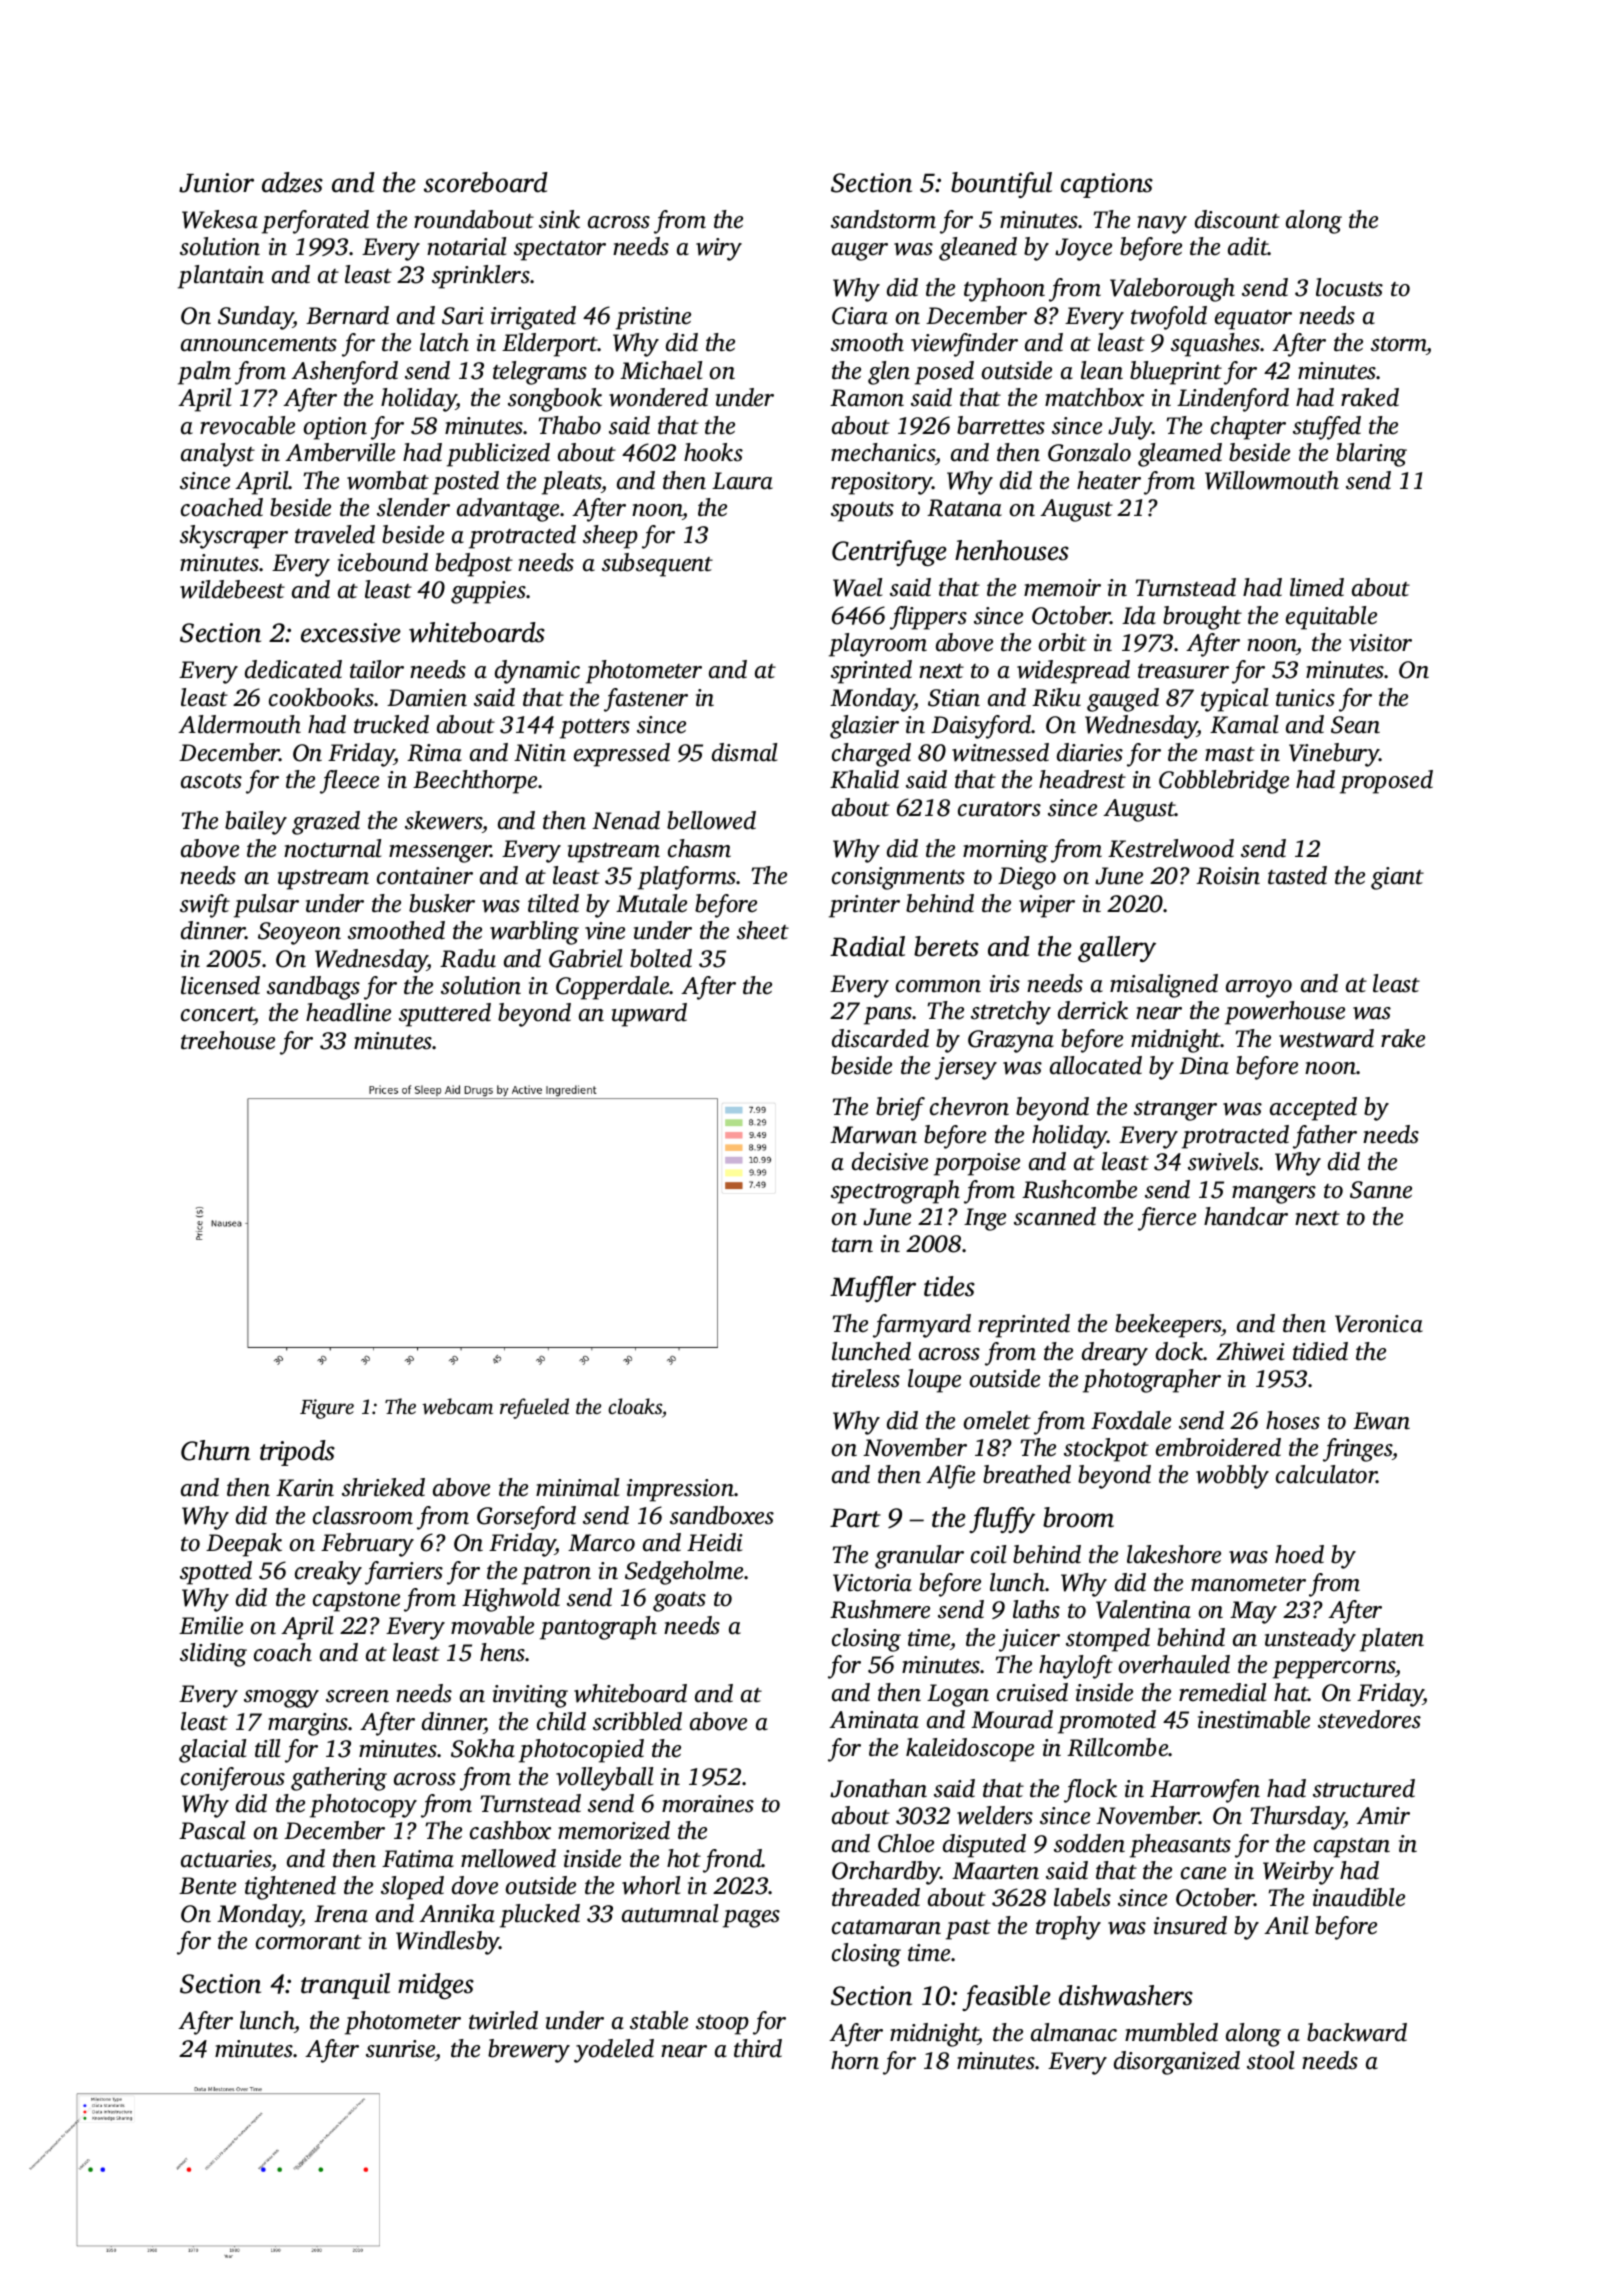 This document has width=1620, height=2292. Describe the element at coordinates (898, 878) in the document. I see `consignments` at that location.
